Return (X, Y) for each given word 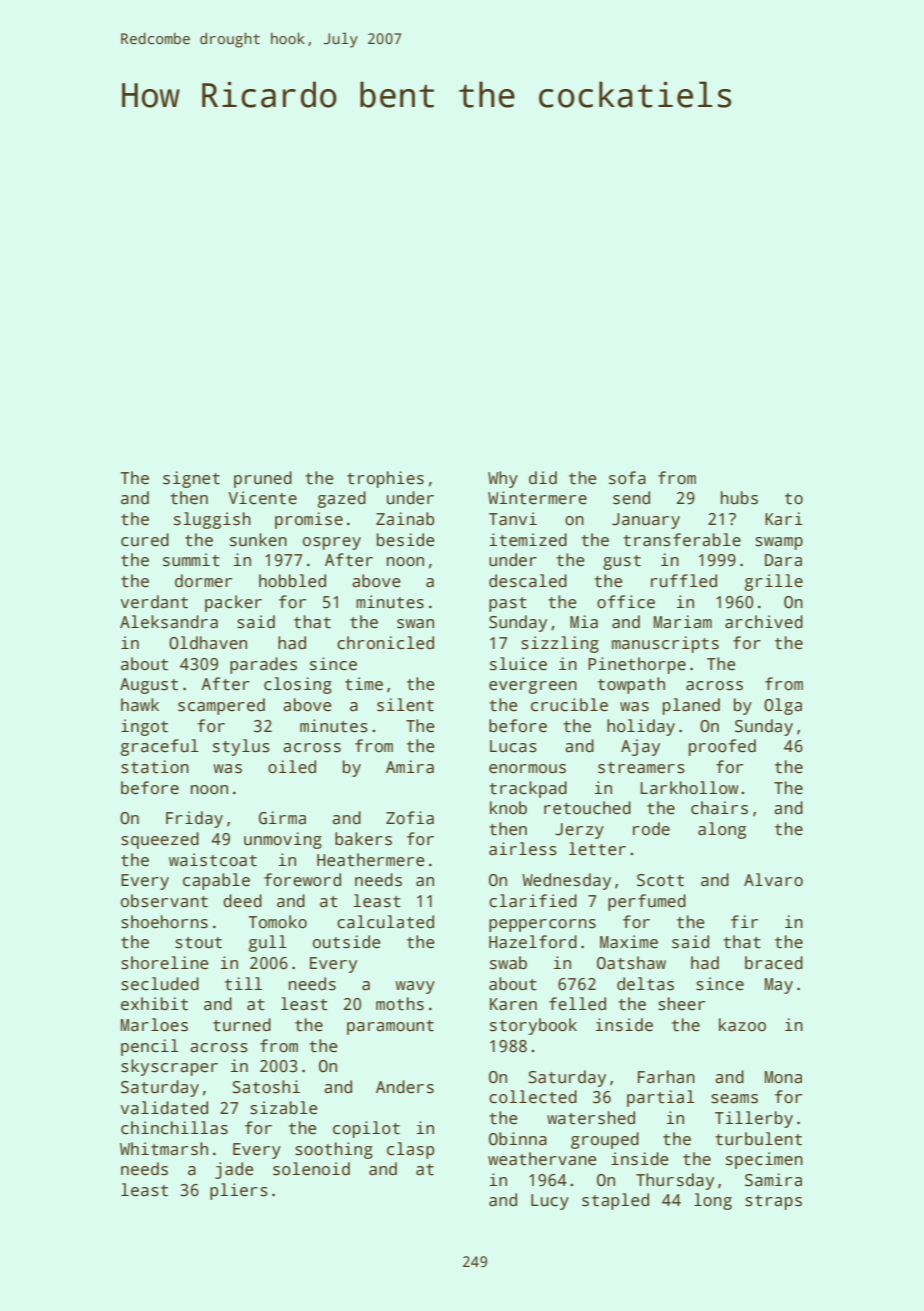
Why (503, 479)
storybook (533, 1026)
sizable (284, 1108)
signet (191, 479)
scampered (221, 706)
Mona (783, 1077)
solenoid (311, 1169)
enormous (527, 769)
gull (267, 943)
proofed (722, 747)
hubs (739, 498)
